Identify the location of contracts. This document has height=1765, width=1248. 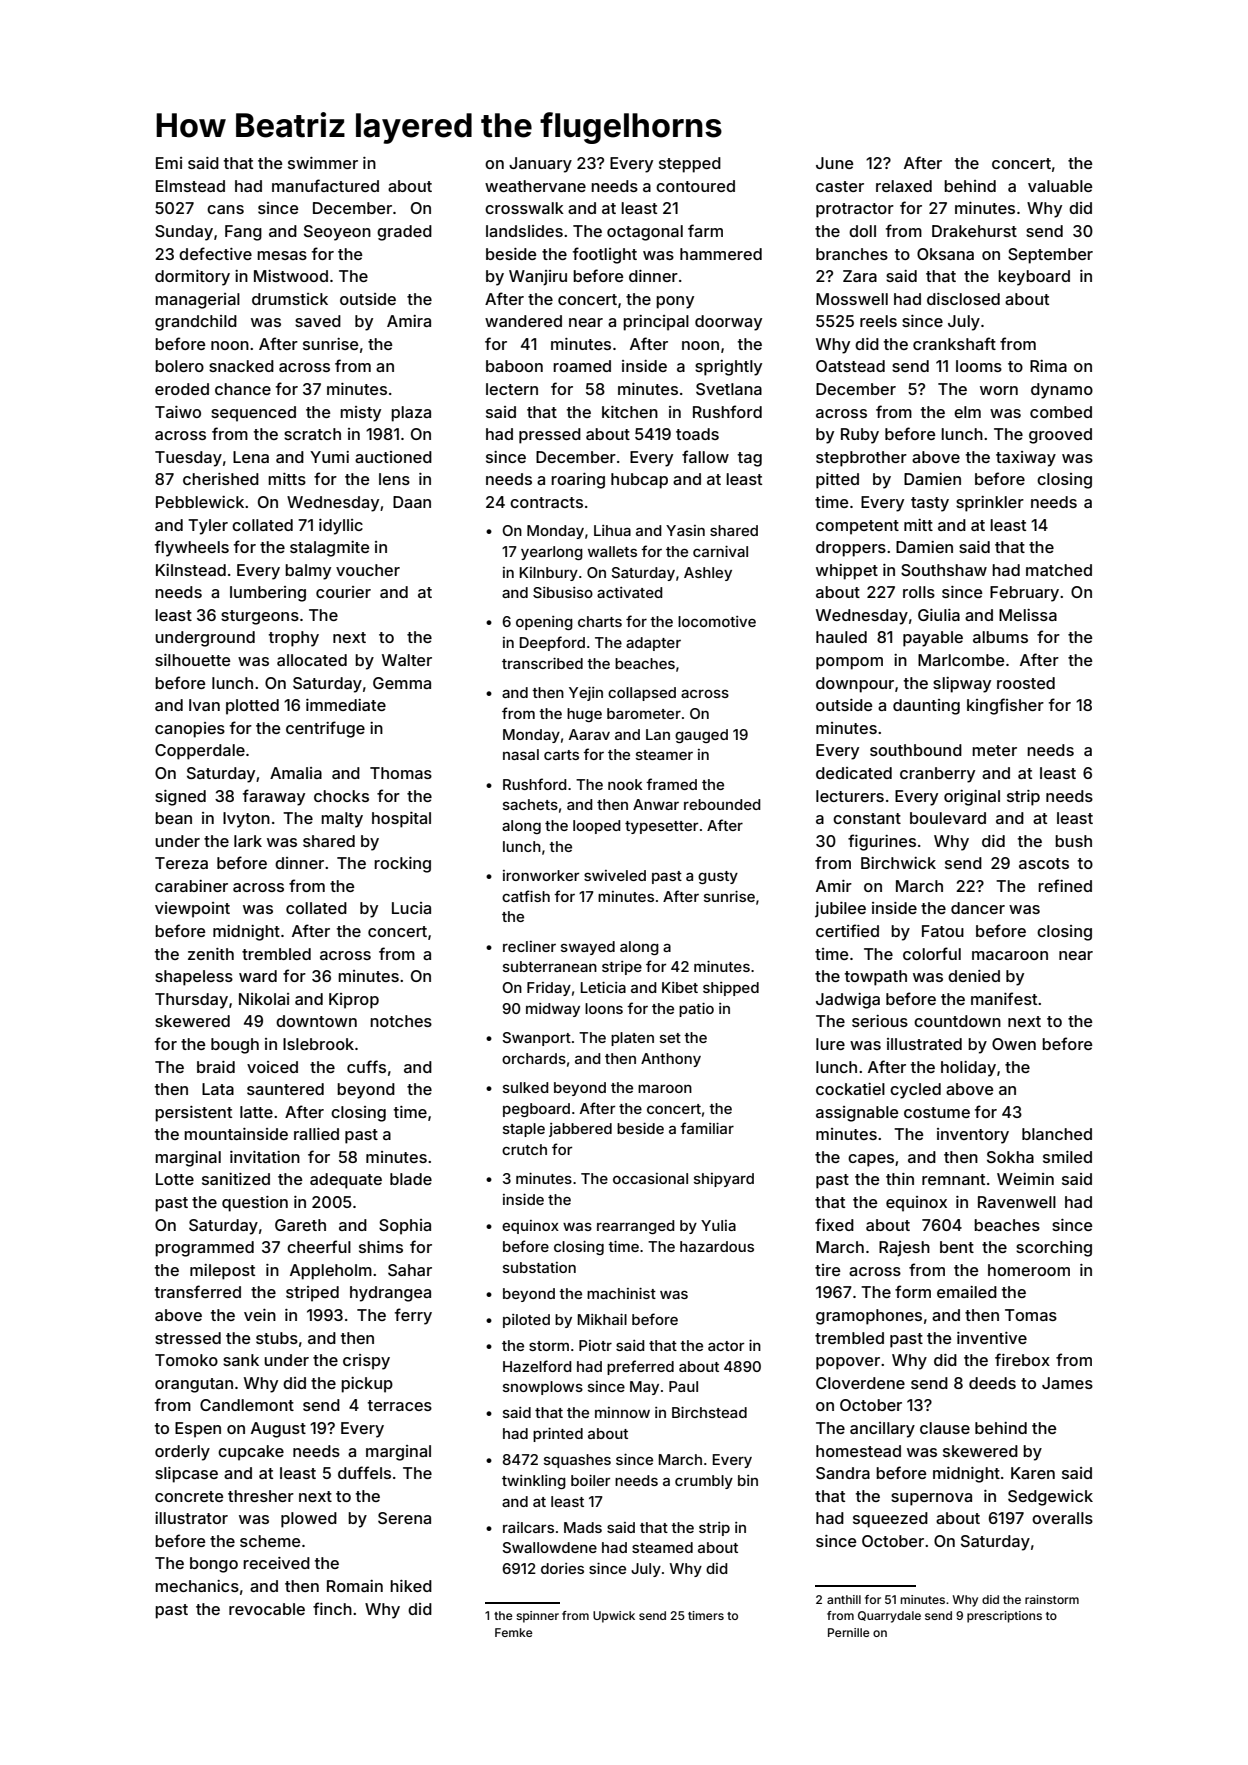
(546, 502).
